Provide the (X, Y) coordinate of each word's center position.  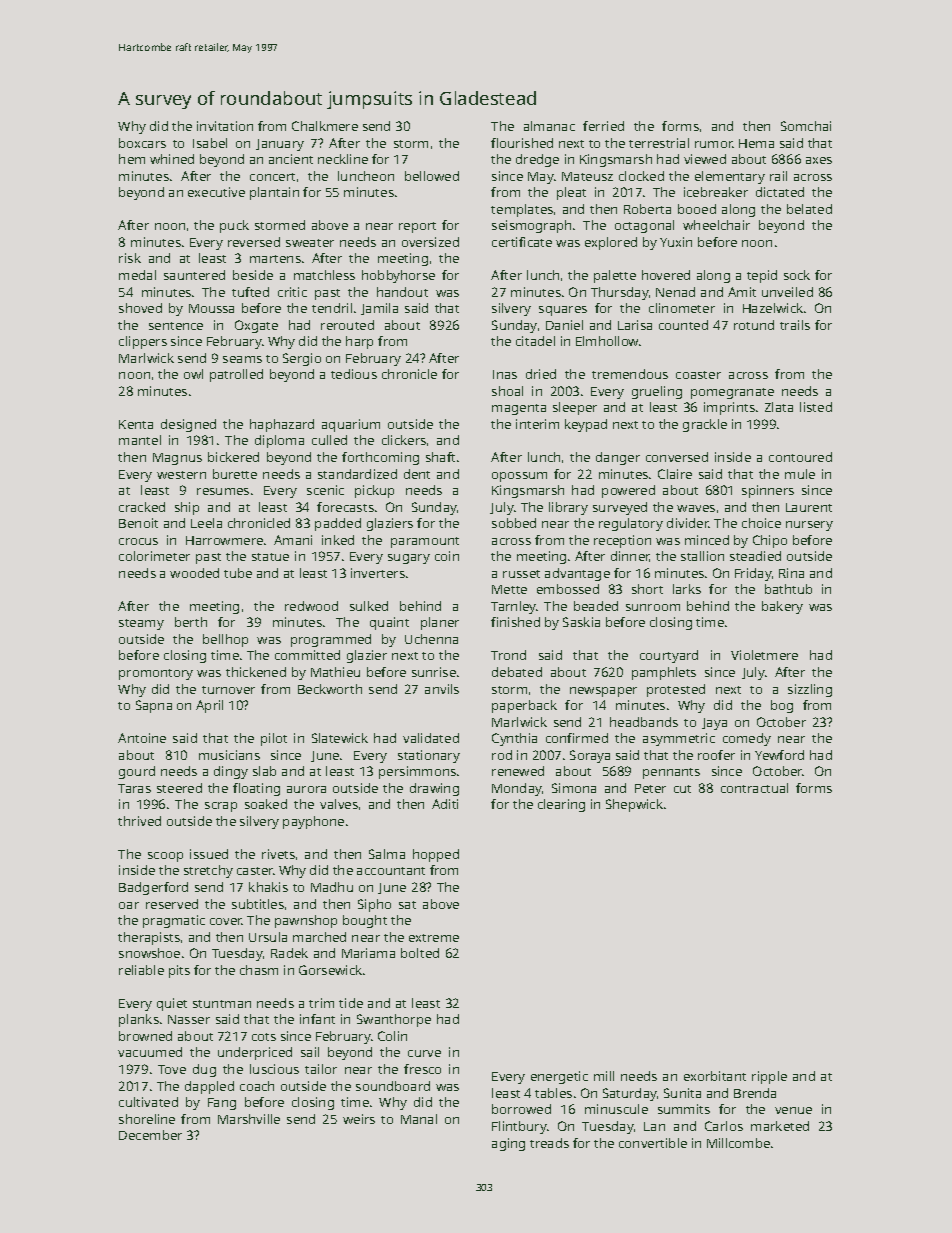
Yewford (779, 755)
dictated (780, 192)
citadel (535, 341)
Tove (172, 1069)
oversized (430, 242)
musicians (229, 755)
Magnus (177, 459)
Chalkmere (325, 126)
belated (809, 209)
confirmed (577, 738)
